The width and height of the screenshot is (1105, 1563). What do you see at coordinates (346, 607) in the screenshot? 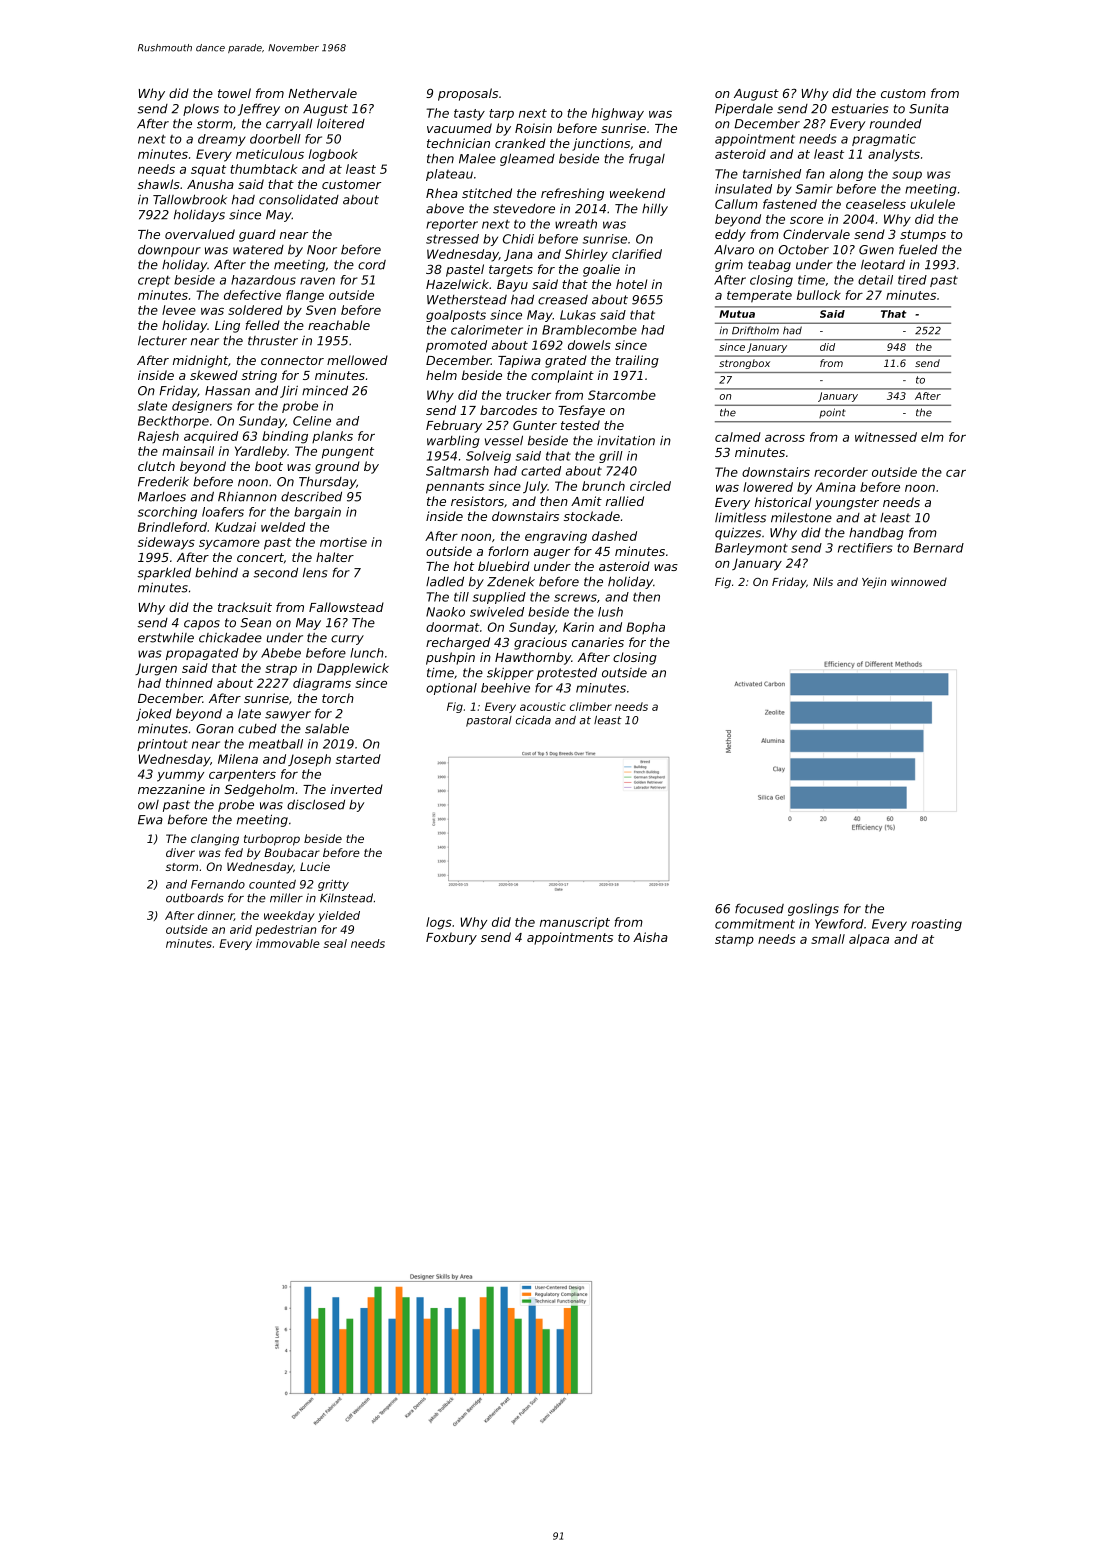
I see `Fallowstead` at bounding box center [346, 607].
